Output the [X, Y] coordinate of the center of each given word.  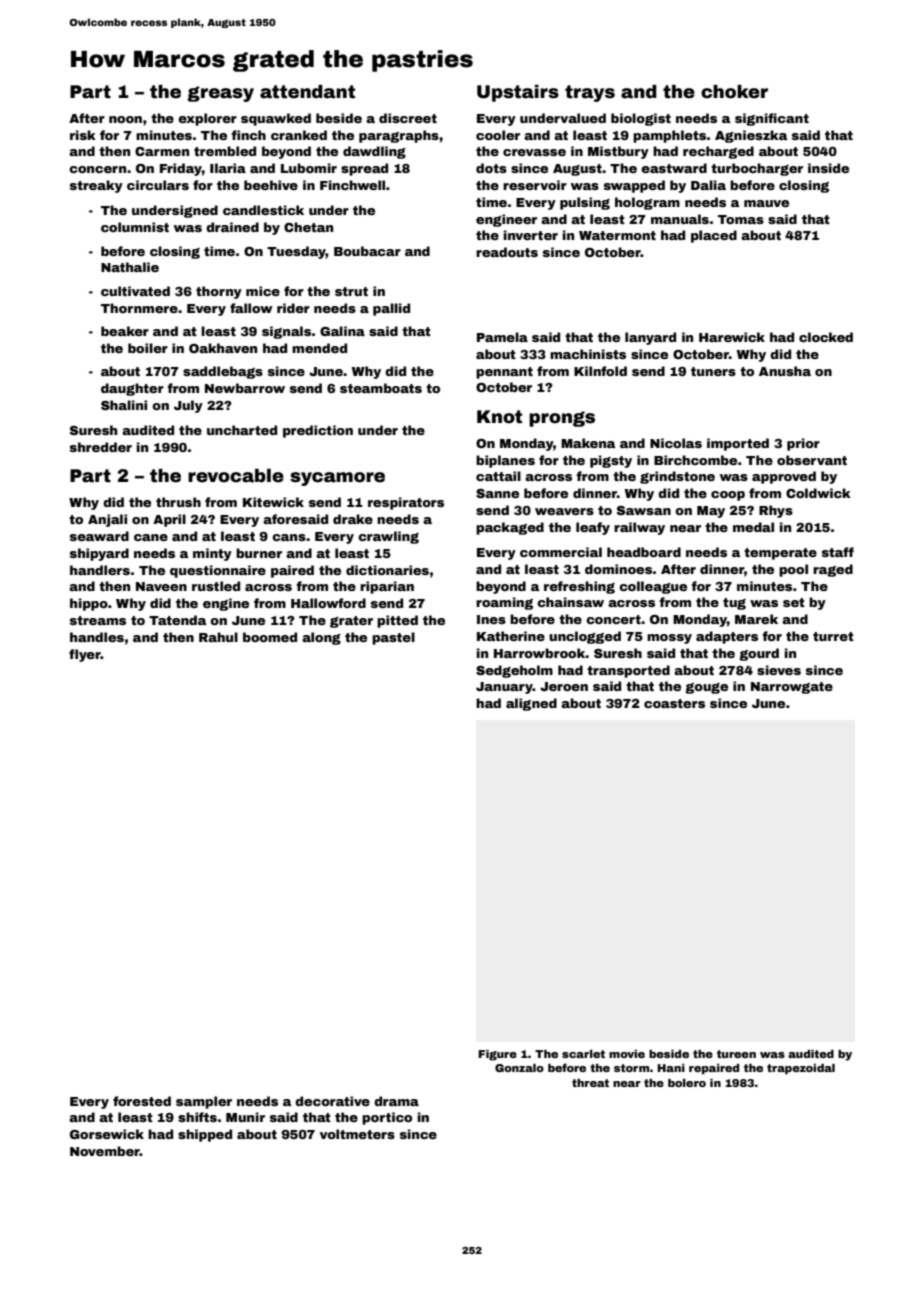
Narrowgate [792, 688]
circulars [158, 185]
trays [590, 93]
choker [734, 92]
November [105, 1151]
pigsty [611, 461]
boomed [270, 637]
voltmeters [357, 1134]
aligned [531, 704]
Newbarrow [245, 388]
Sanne [497, 493]
